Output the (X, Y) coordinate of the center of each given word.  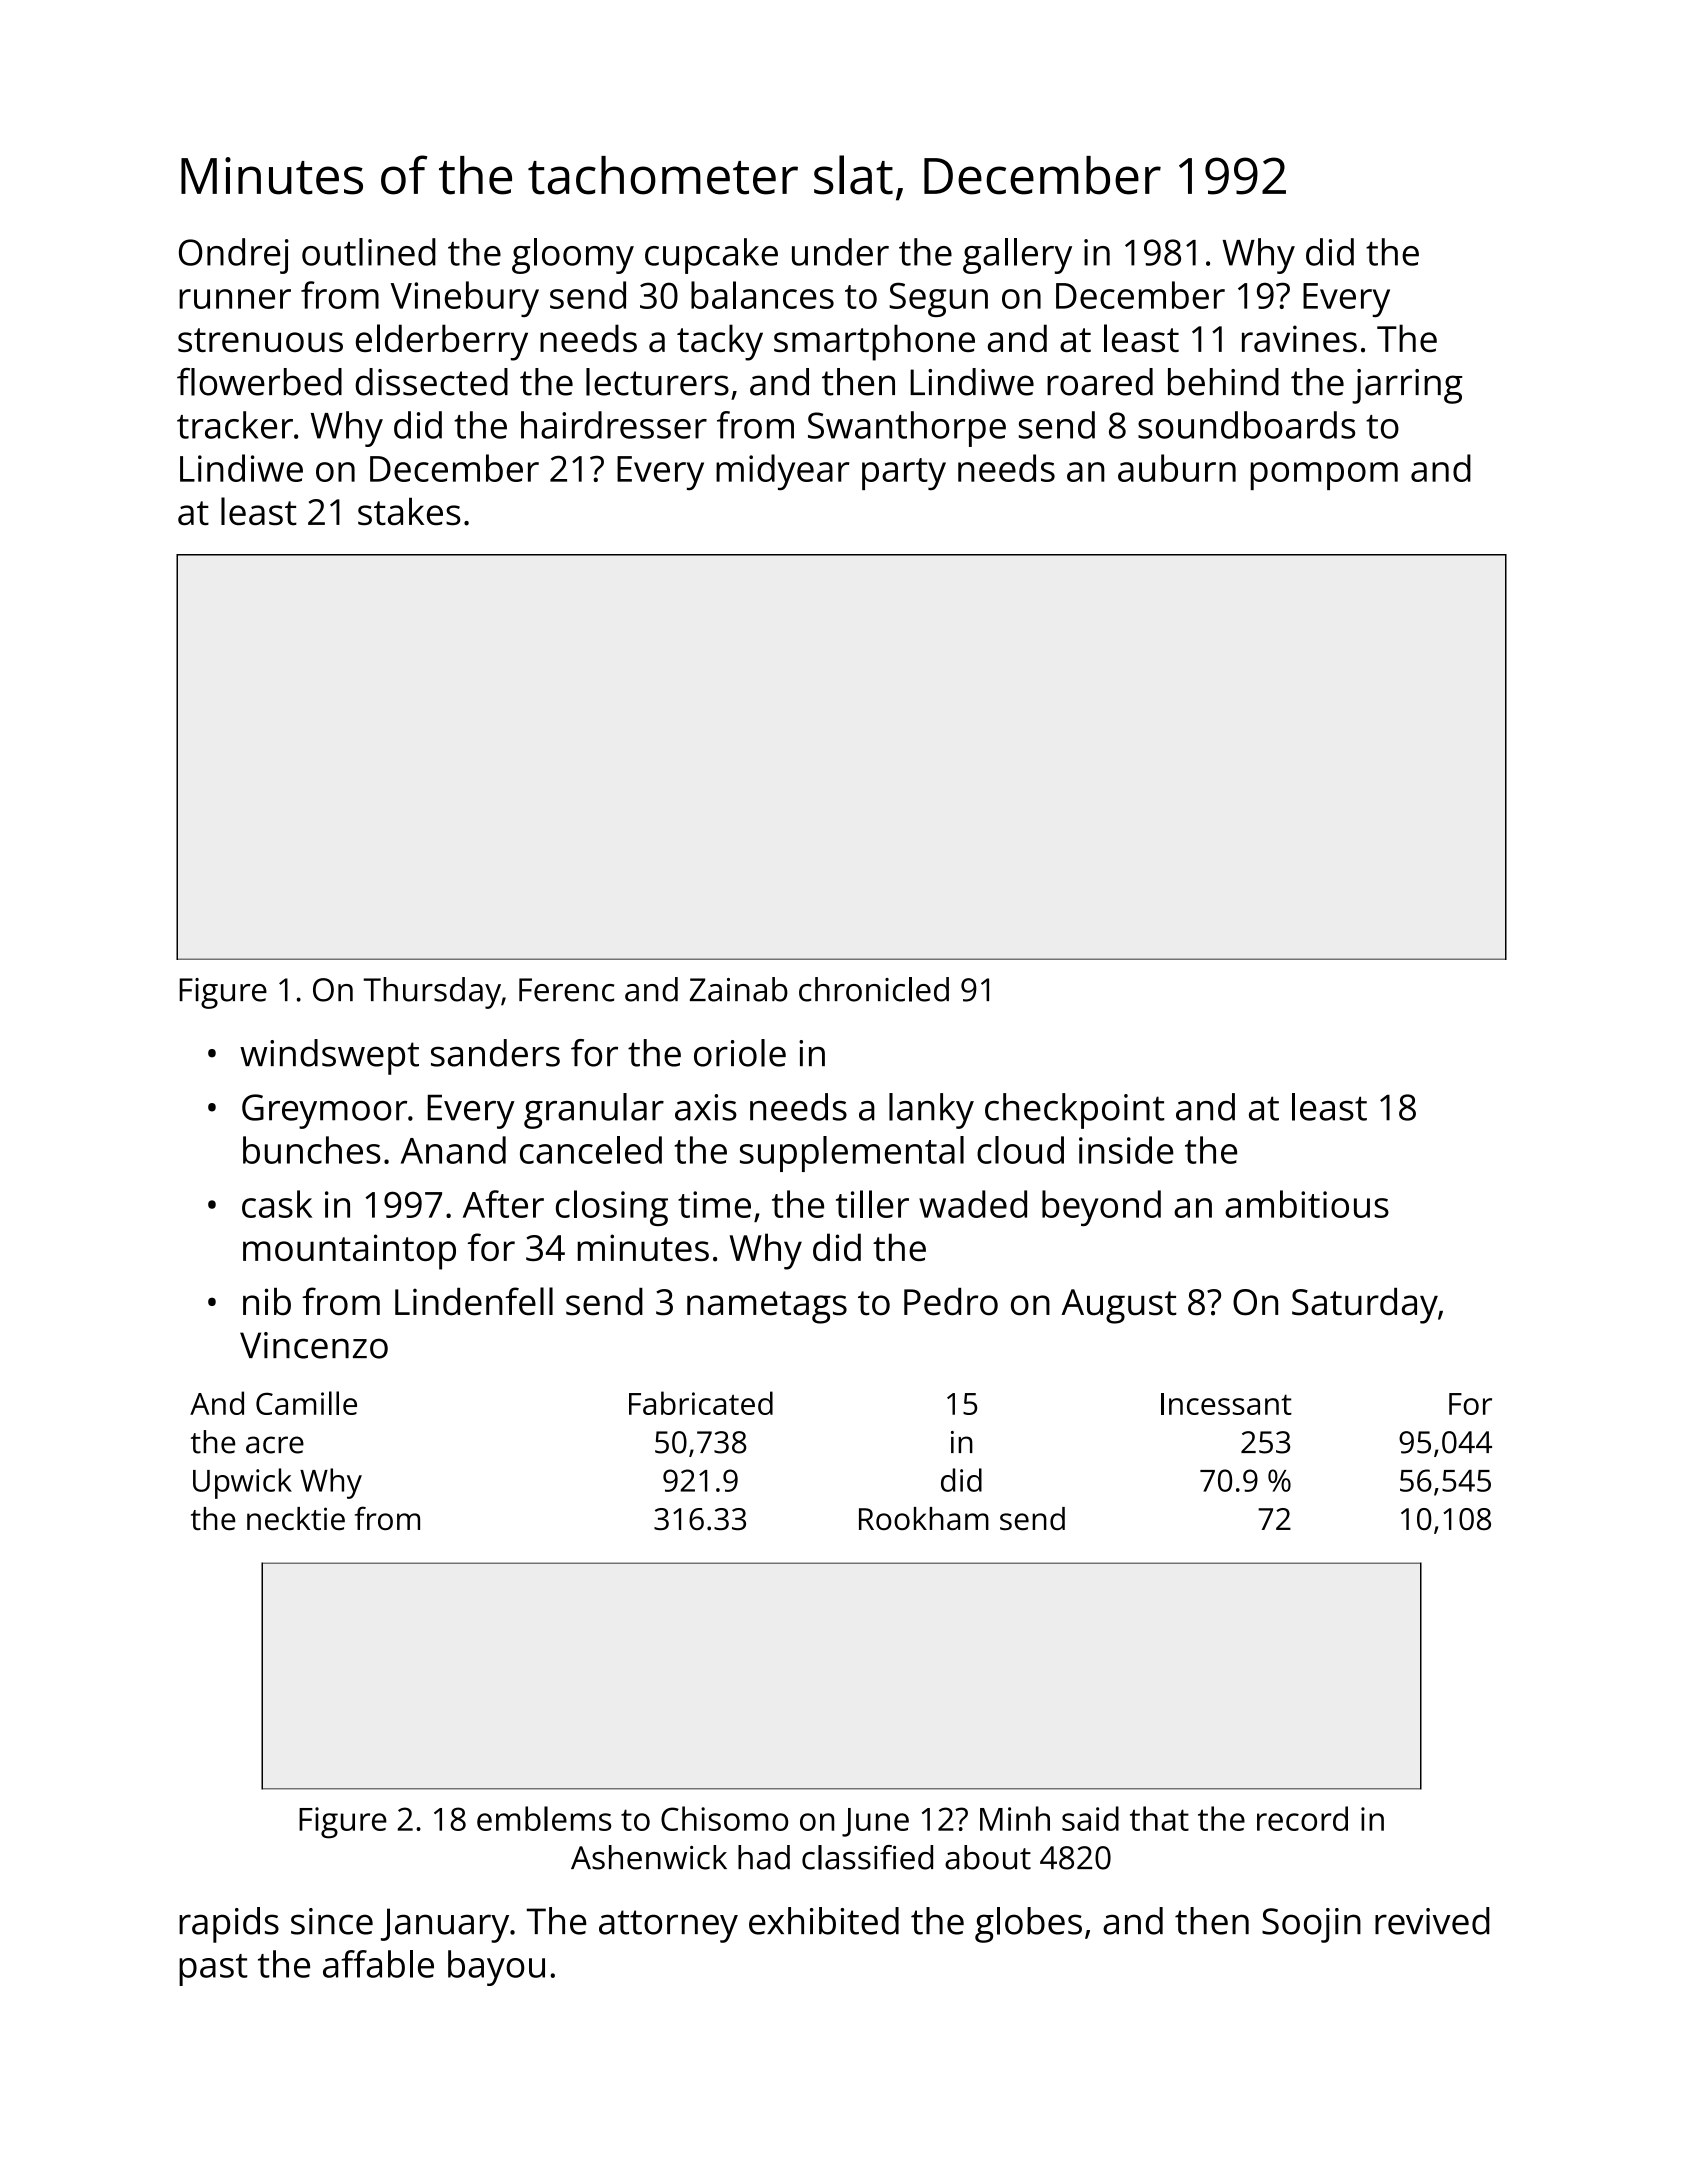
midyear (782, 472)
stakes (409, 511)
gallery (1017, 256)
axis (706, 1107)
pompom (1324, 476)
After (503, 1204)
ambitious (1307, 1204)
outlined (369, 252)
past (213, 1970)
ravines (1299, 338)
